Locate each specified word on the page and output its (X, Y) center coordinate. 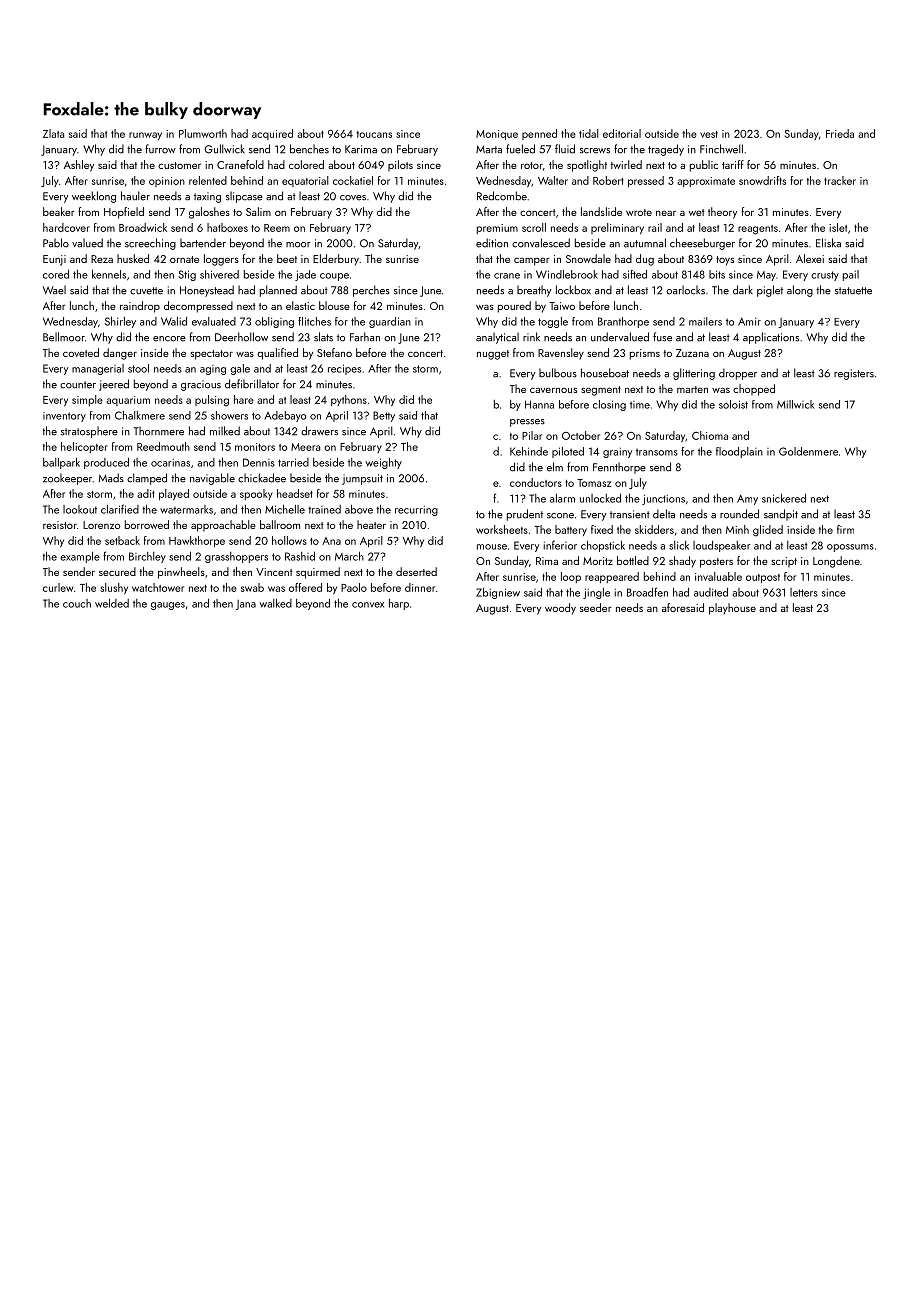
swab (252, 587)
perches (371, 291)
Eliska (828, 243)
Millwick (795, 404)
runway (145, 136)
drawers (319, 431)
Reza (102, 259)
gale (240, 369)
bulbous (558, 373)
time (640, 405)
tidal (589, 133)
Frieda (840, 133)
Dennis (259, 462)
